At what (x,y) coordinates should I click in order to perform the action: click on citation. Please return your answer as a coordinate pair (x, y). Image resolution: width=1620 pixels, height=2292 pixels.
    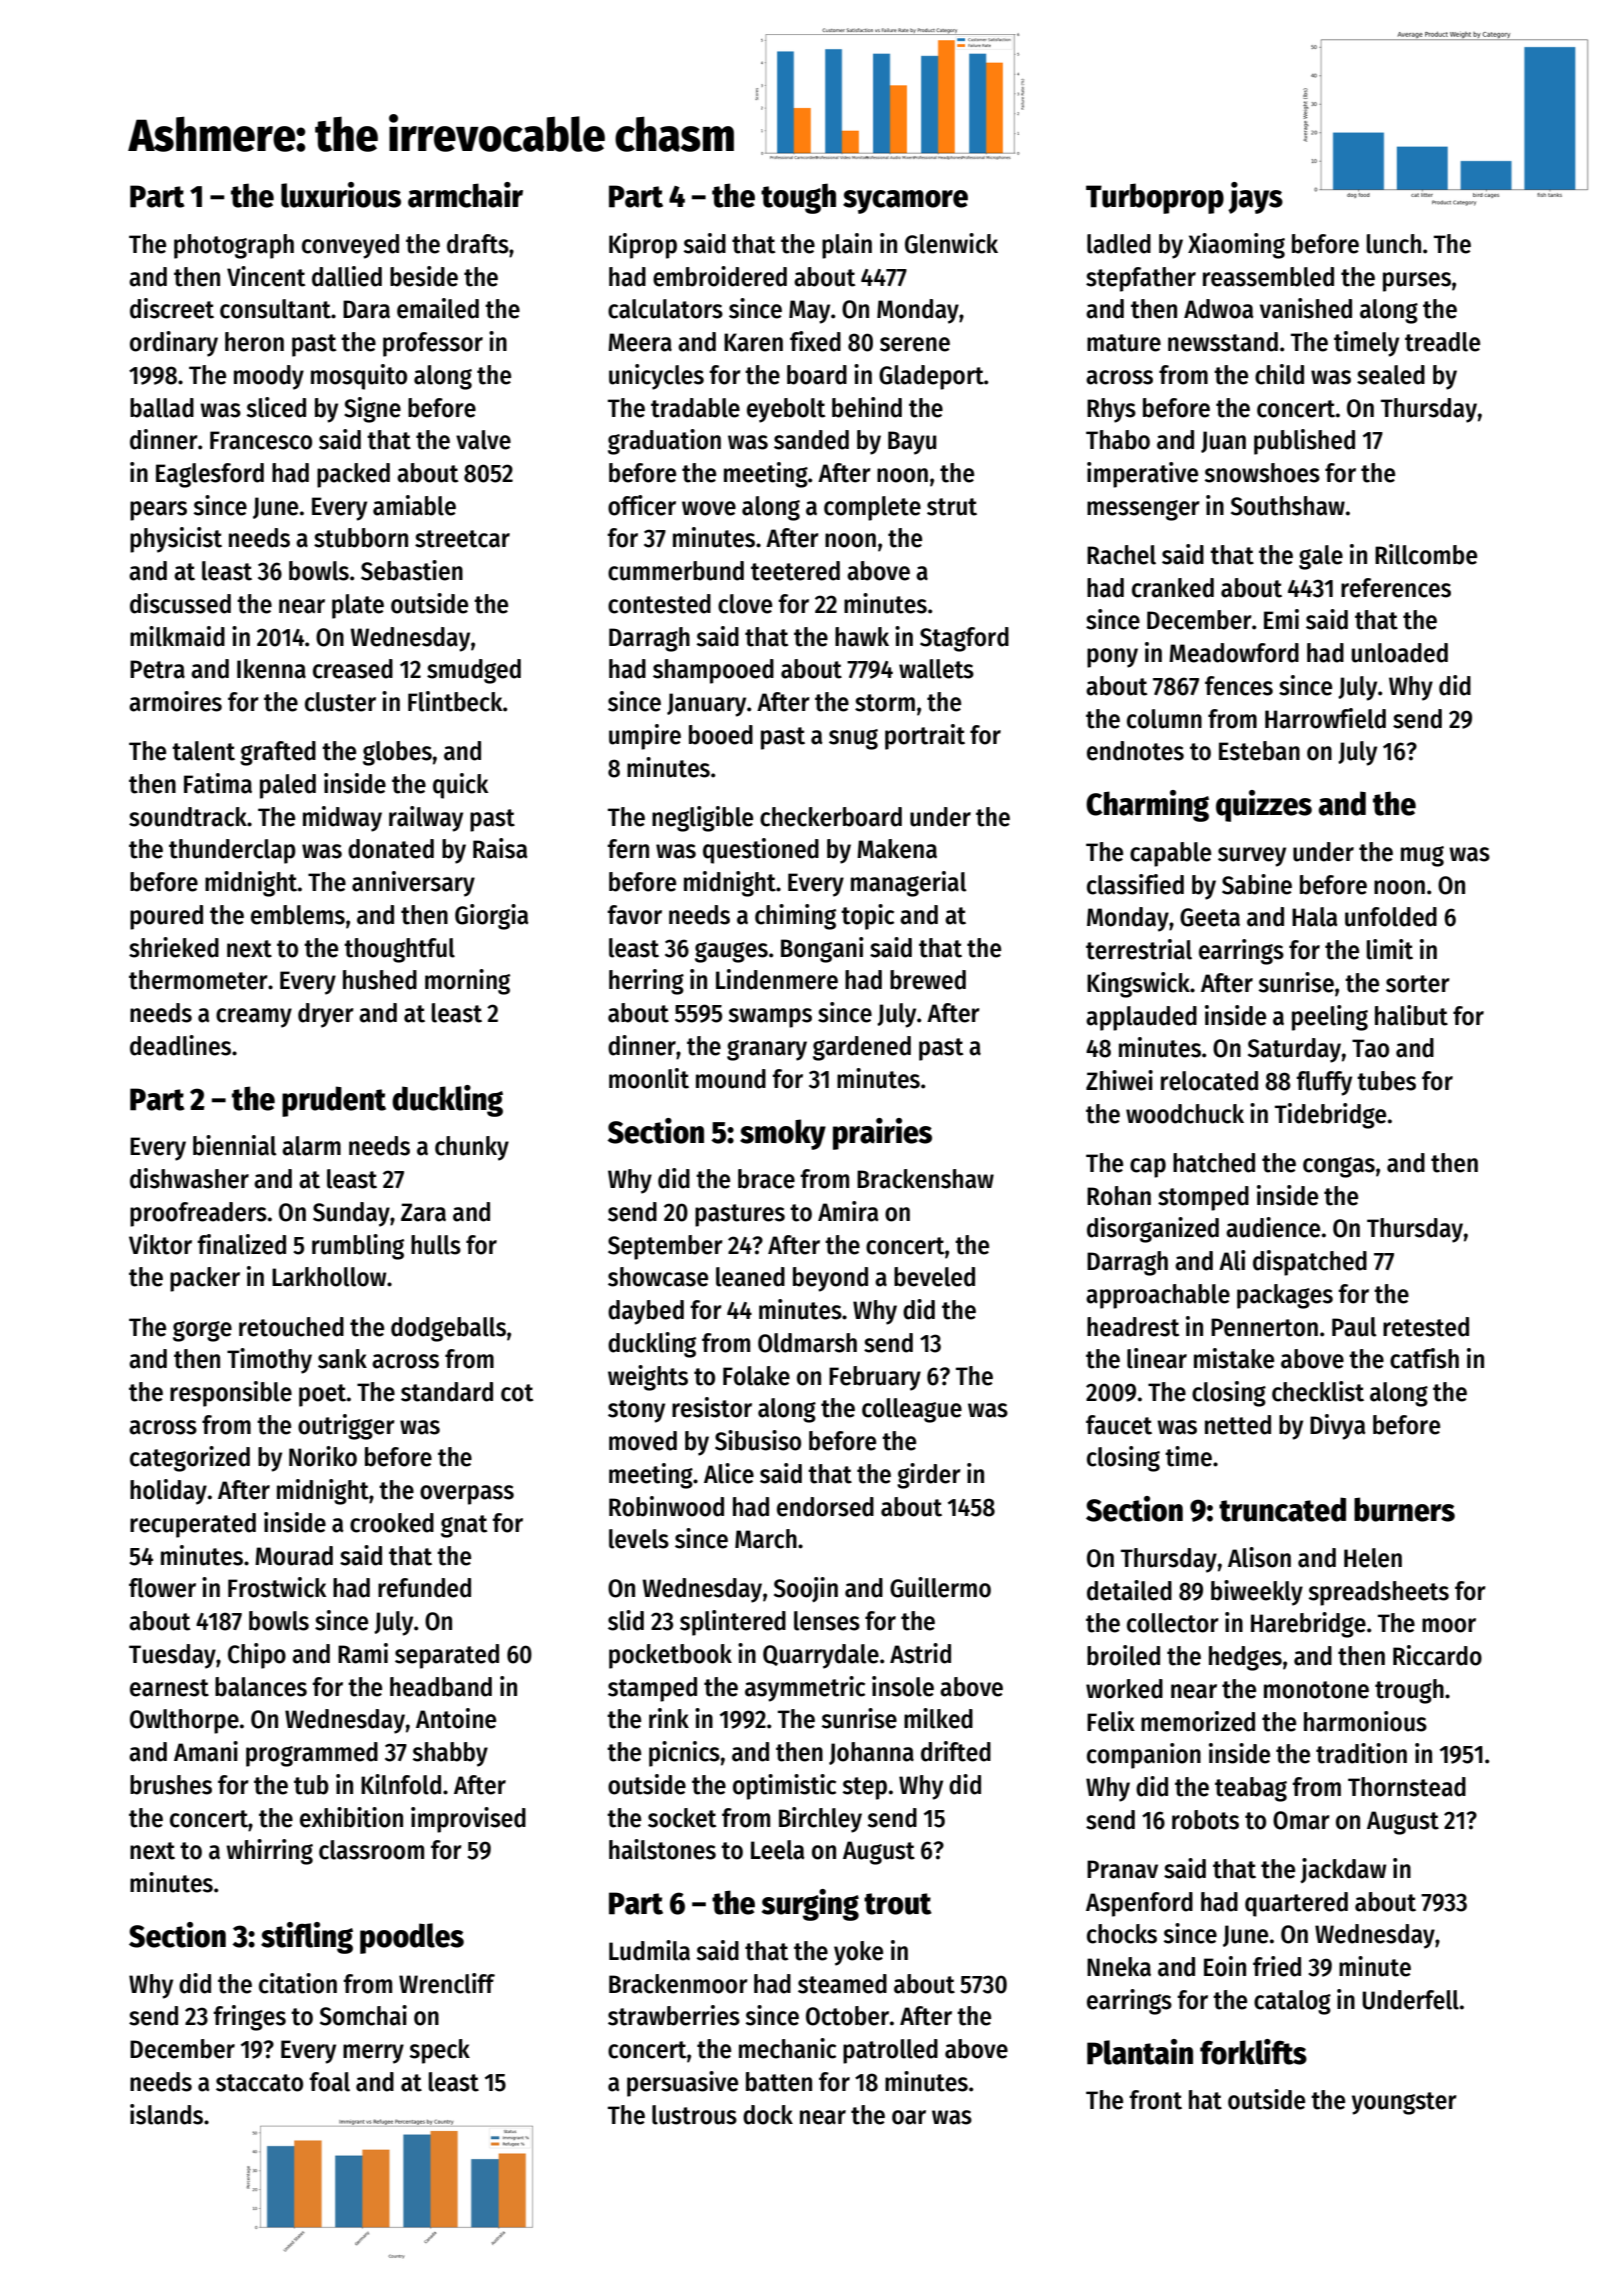
    Looking at the image, I should click on (298, 1983).
